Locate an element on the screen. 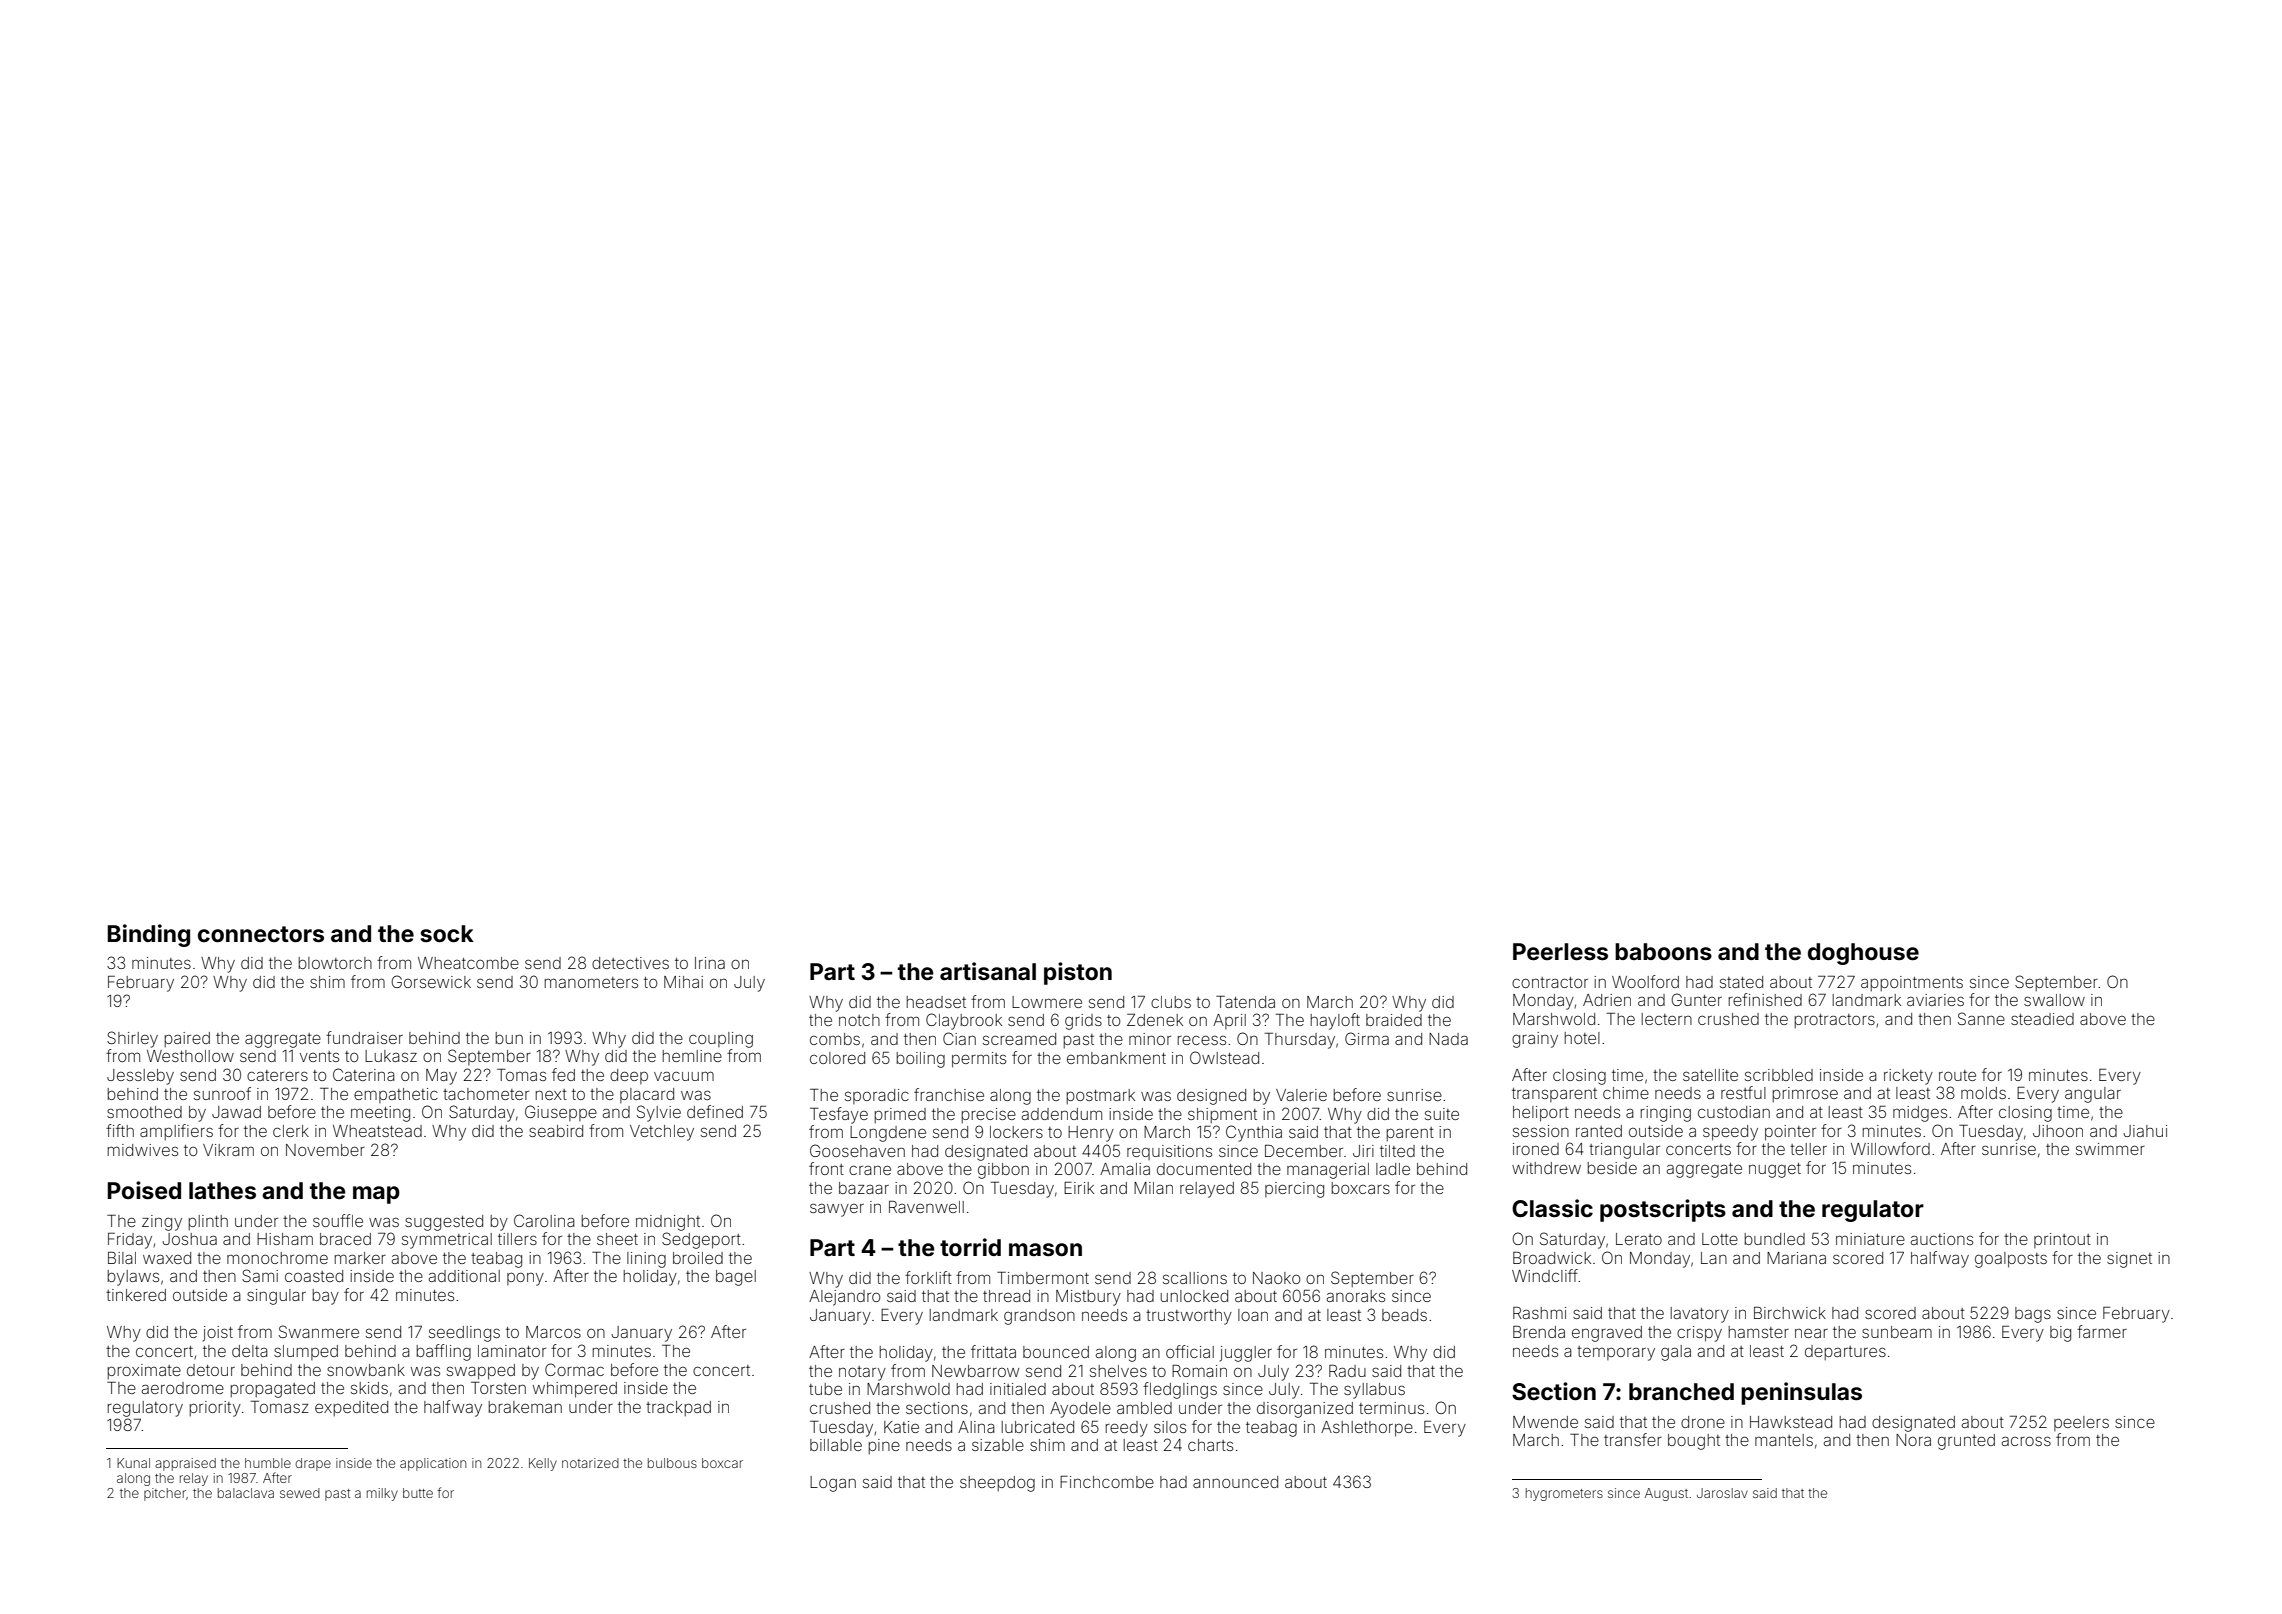 The height and width of the screenshot is (1614, 2282). midges is located at coordinates (1920, 1114).
